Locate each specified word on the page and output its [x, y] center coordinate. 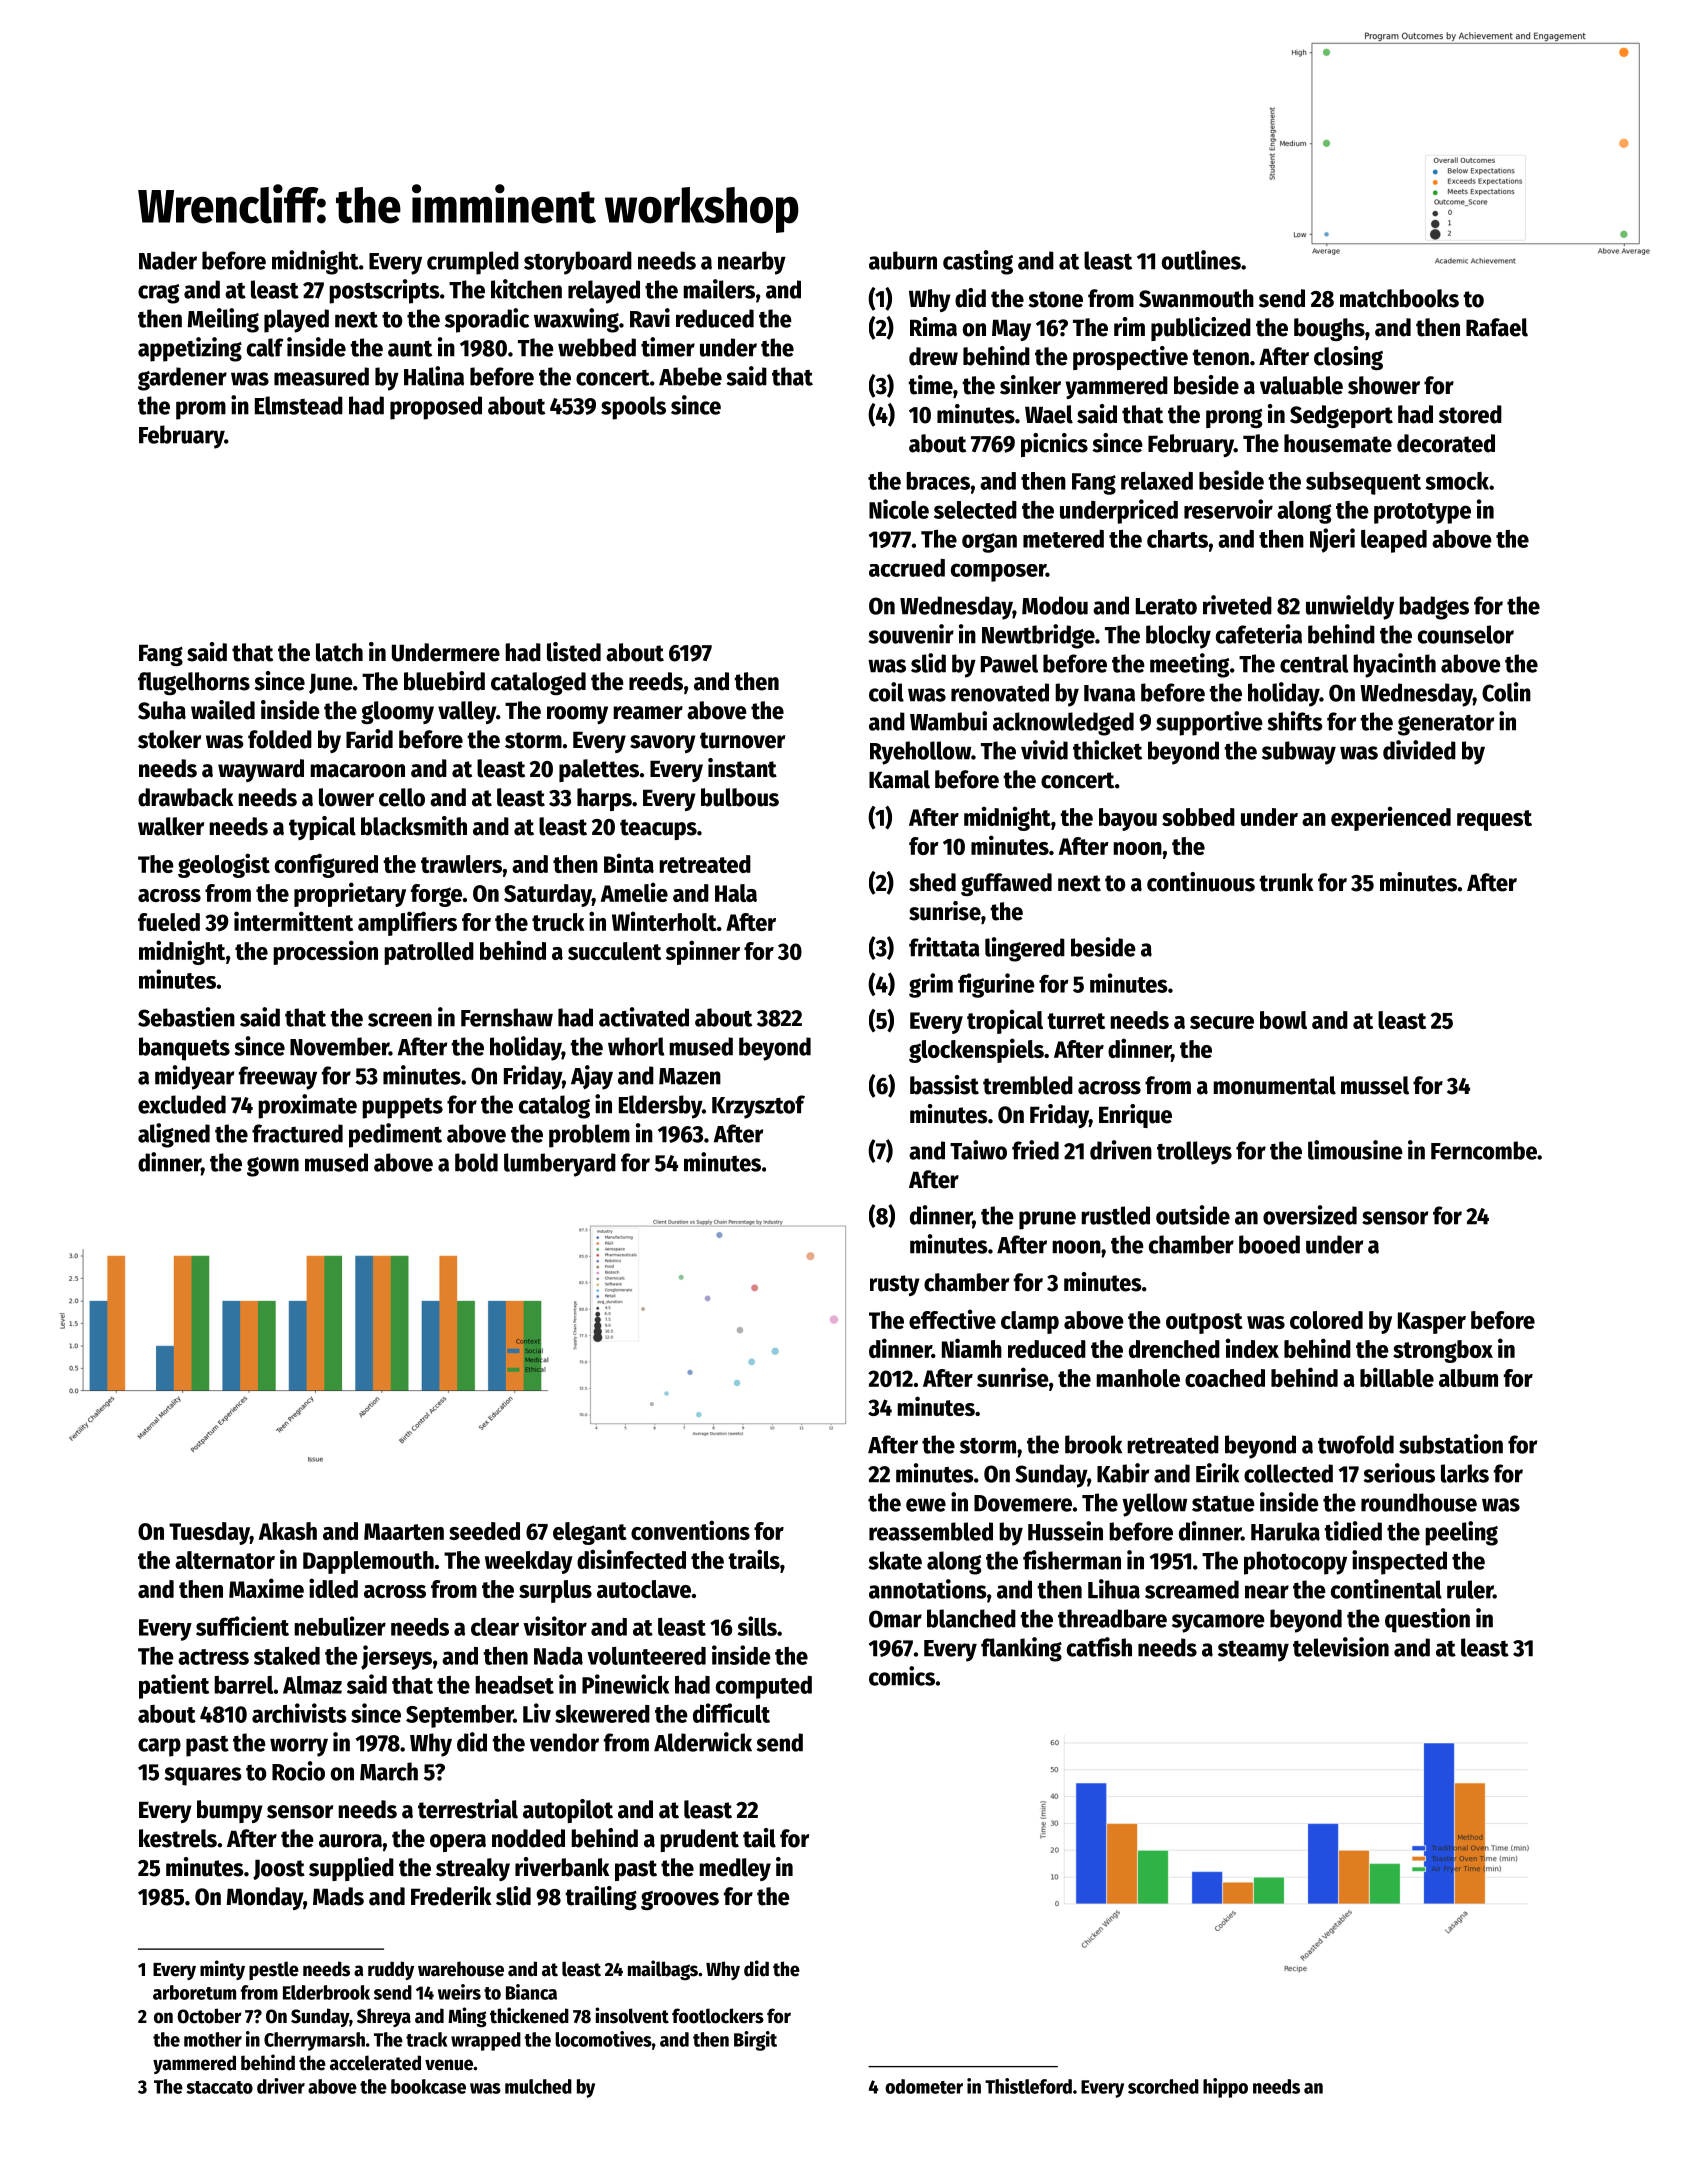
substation [1451, 1444]
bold [476, 1162]
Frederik [451, 1896]
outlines [1201, 260]
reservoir [1228, 509]
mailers [719, 289]
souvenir [911, 634]
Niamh [972, 1348]
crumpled [473, 263]
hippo [1225, 2088]
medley [735, 1869]
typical [322, 828]
